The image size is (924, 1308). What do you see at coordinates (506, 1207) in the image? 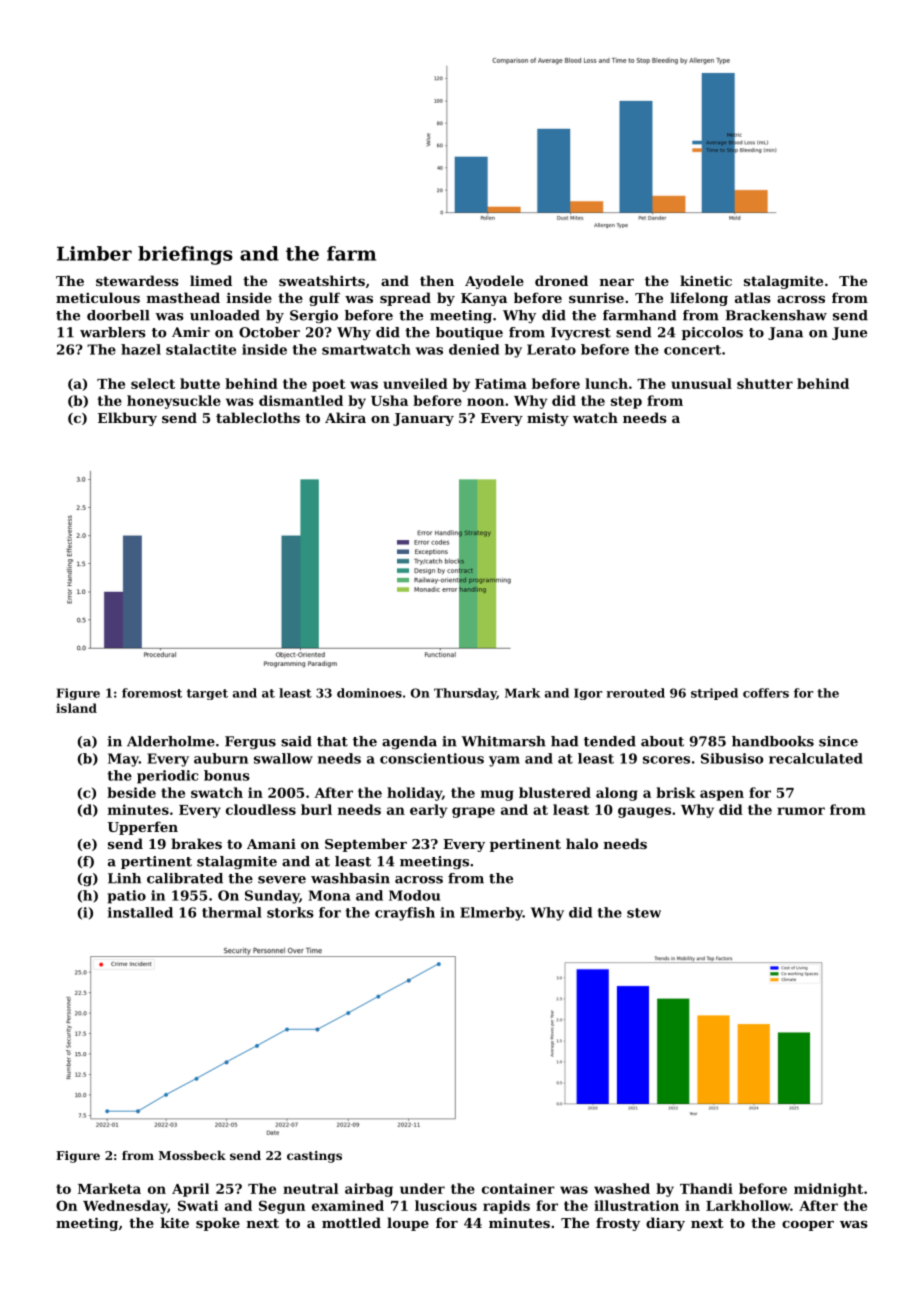
I see `rapids` at bounding box center [506, 1207].
